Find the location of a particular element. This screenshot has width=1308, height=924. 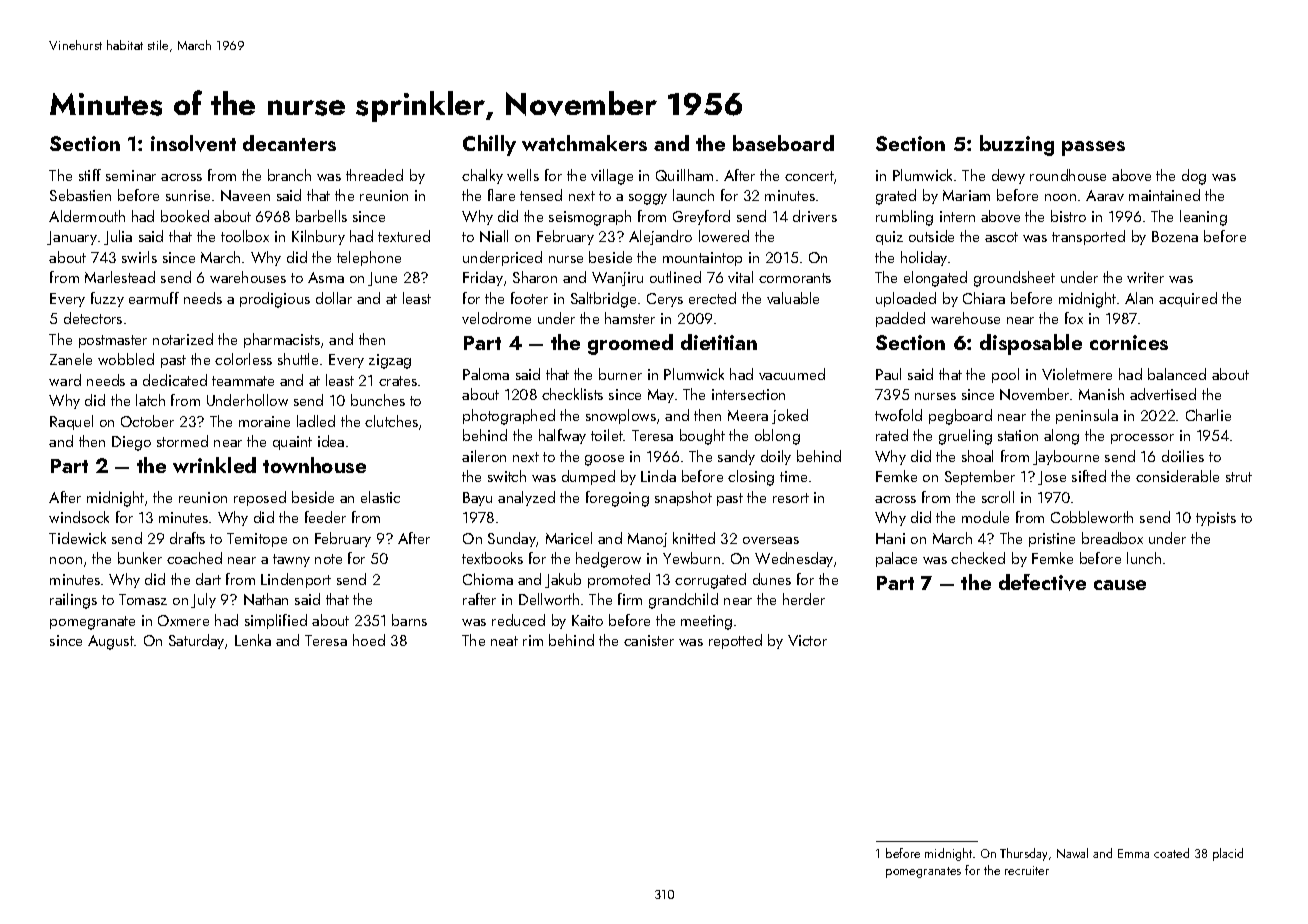

Manoj is located at coordinates (647, 540).
